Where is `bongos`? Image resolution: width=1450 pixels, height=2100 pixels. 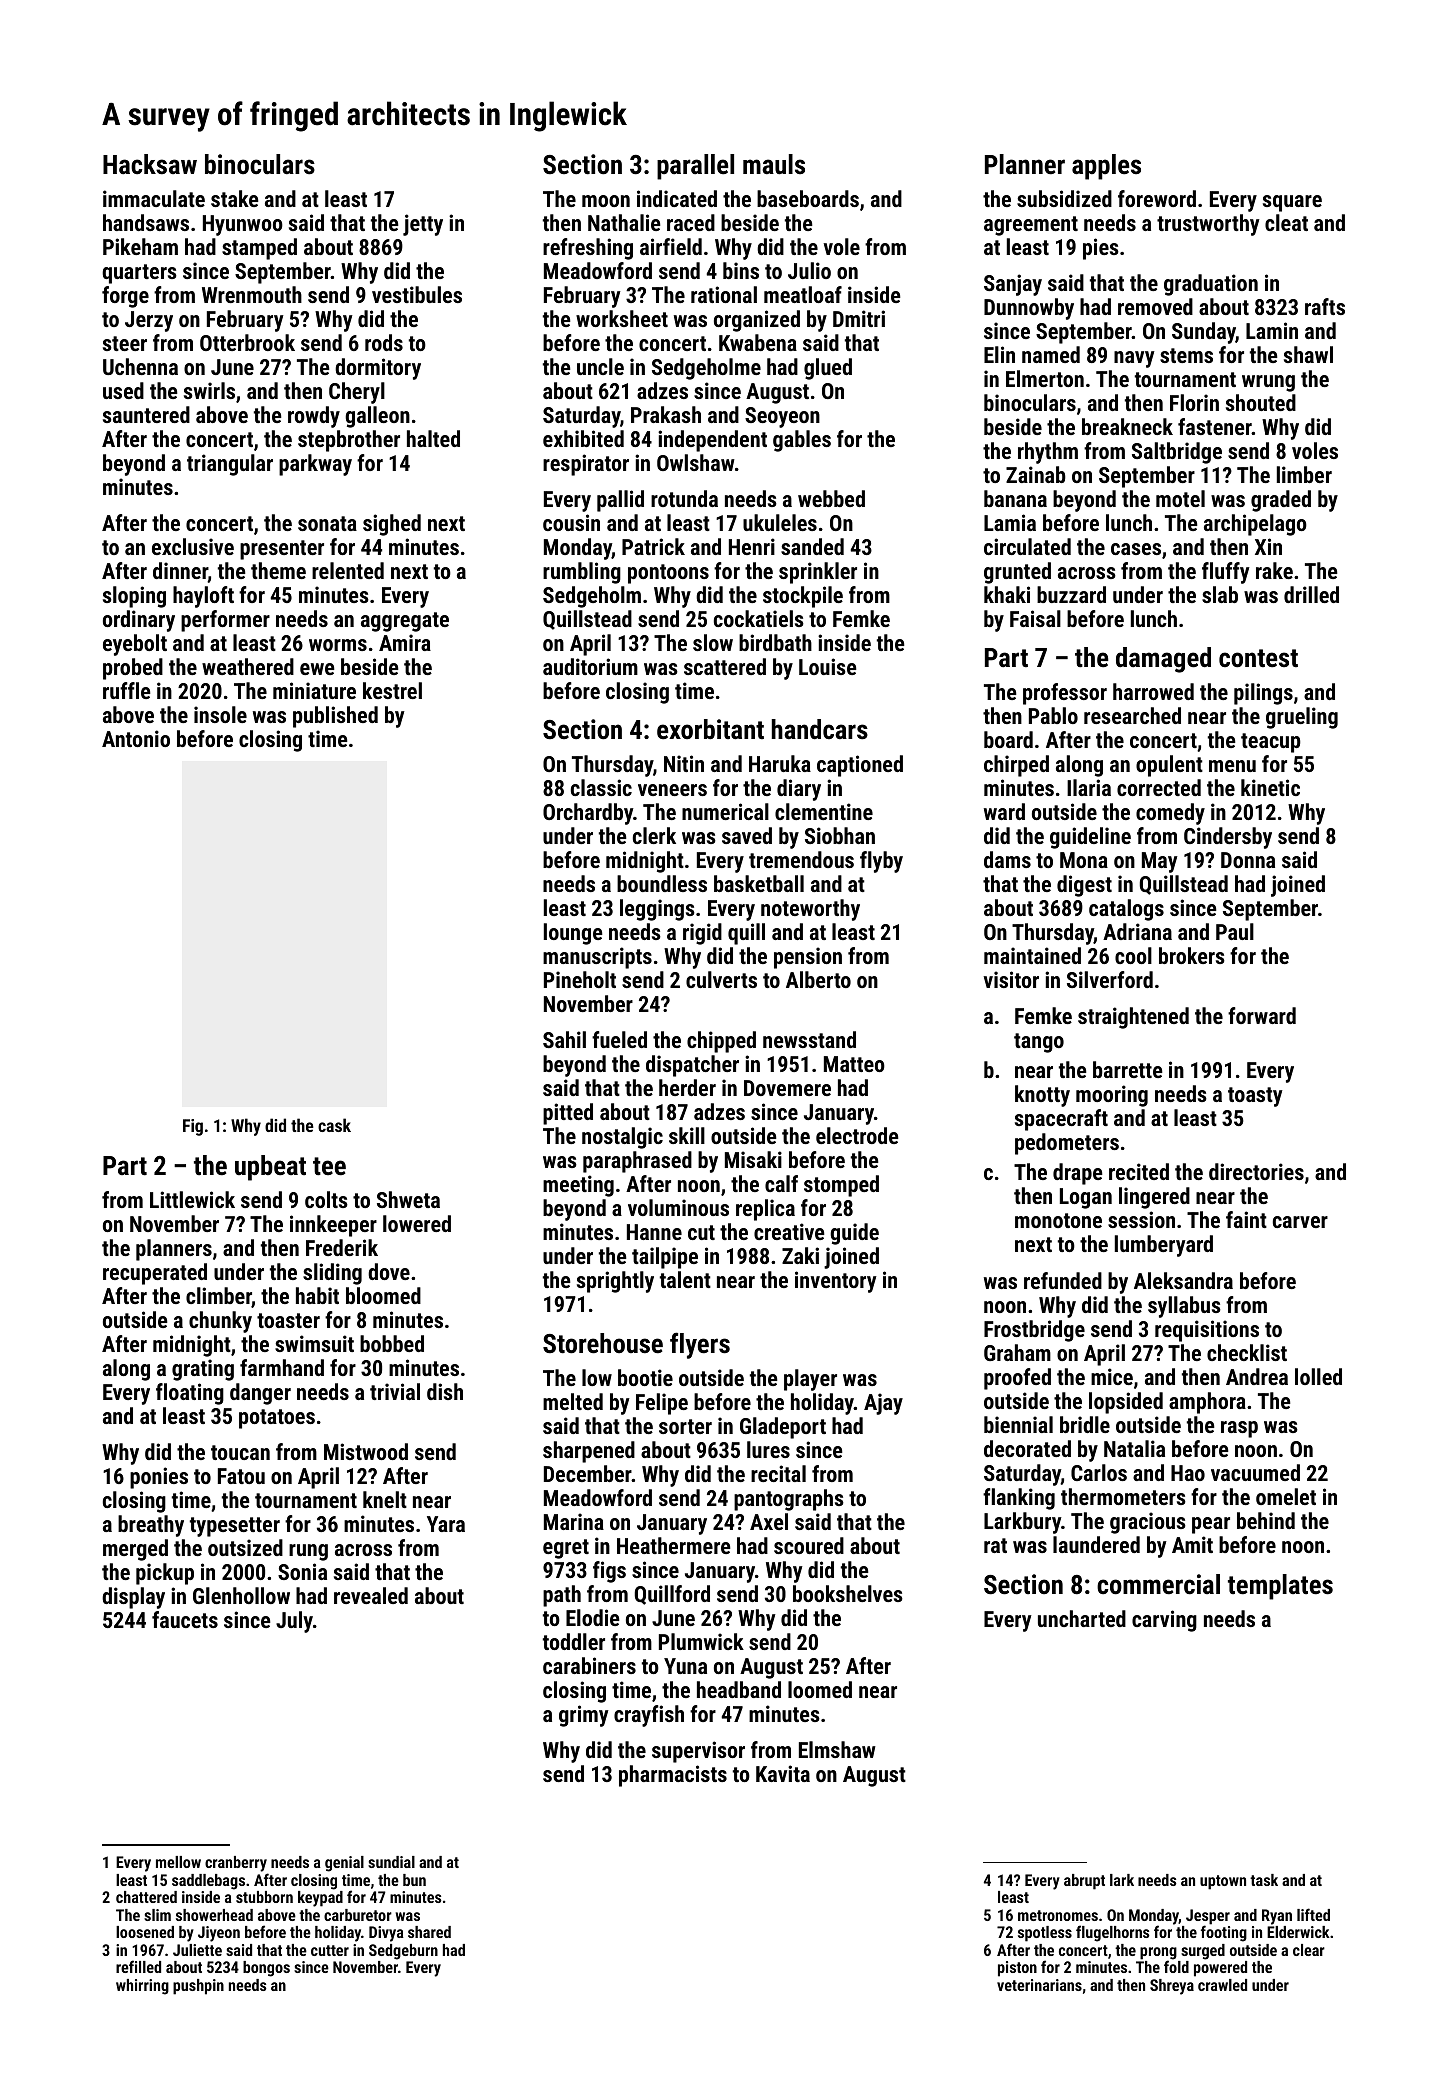 bongos is located at coordinates (266, 1969).
